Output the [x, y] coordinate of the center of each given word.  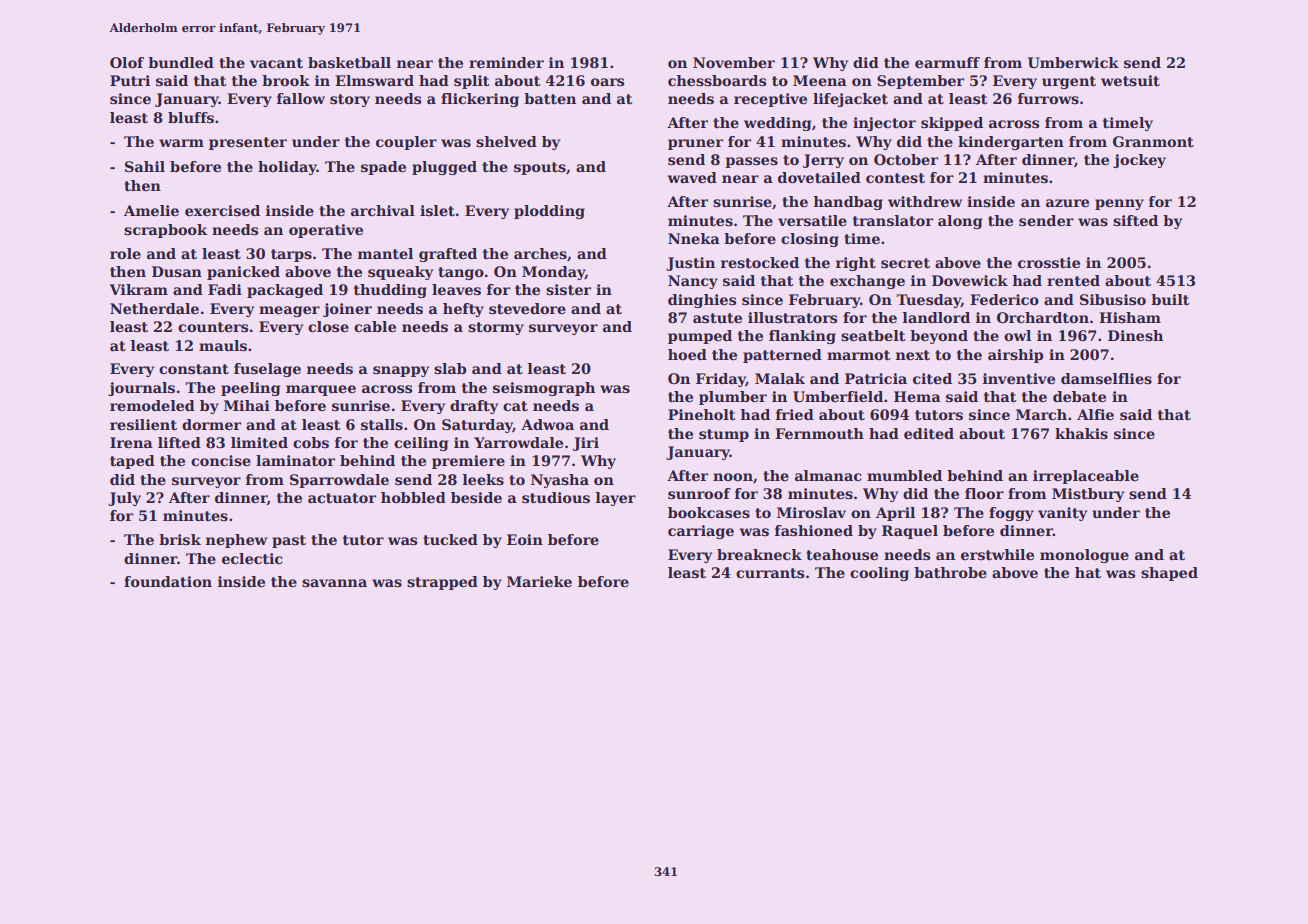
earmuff [947, 62]
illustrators [792, 317]
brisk [180, 539]
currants [770, 573]
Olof [127, 62]
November [734, 62]
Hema [917, 396]
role [125, 253]
